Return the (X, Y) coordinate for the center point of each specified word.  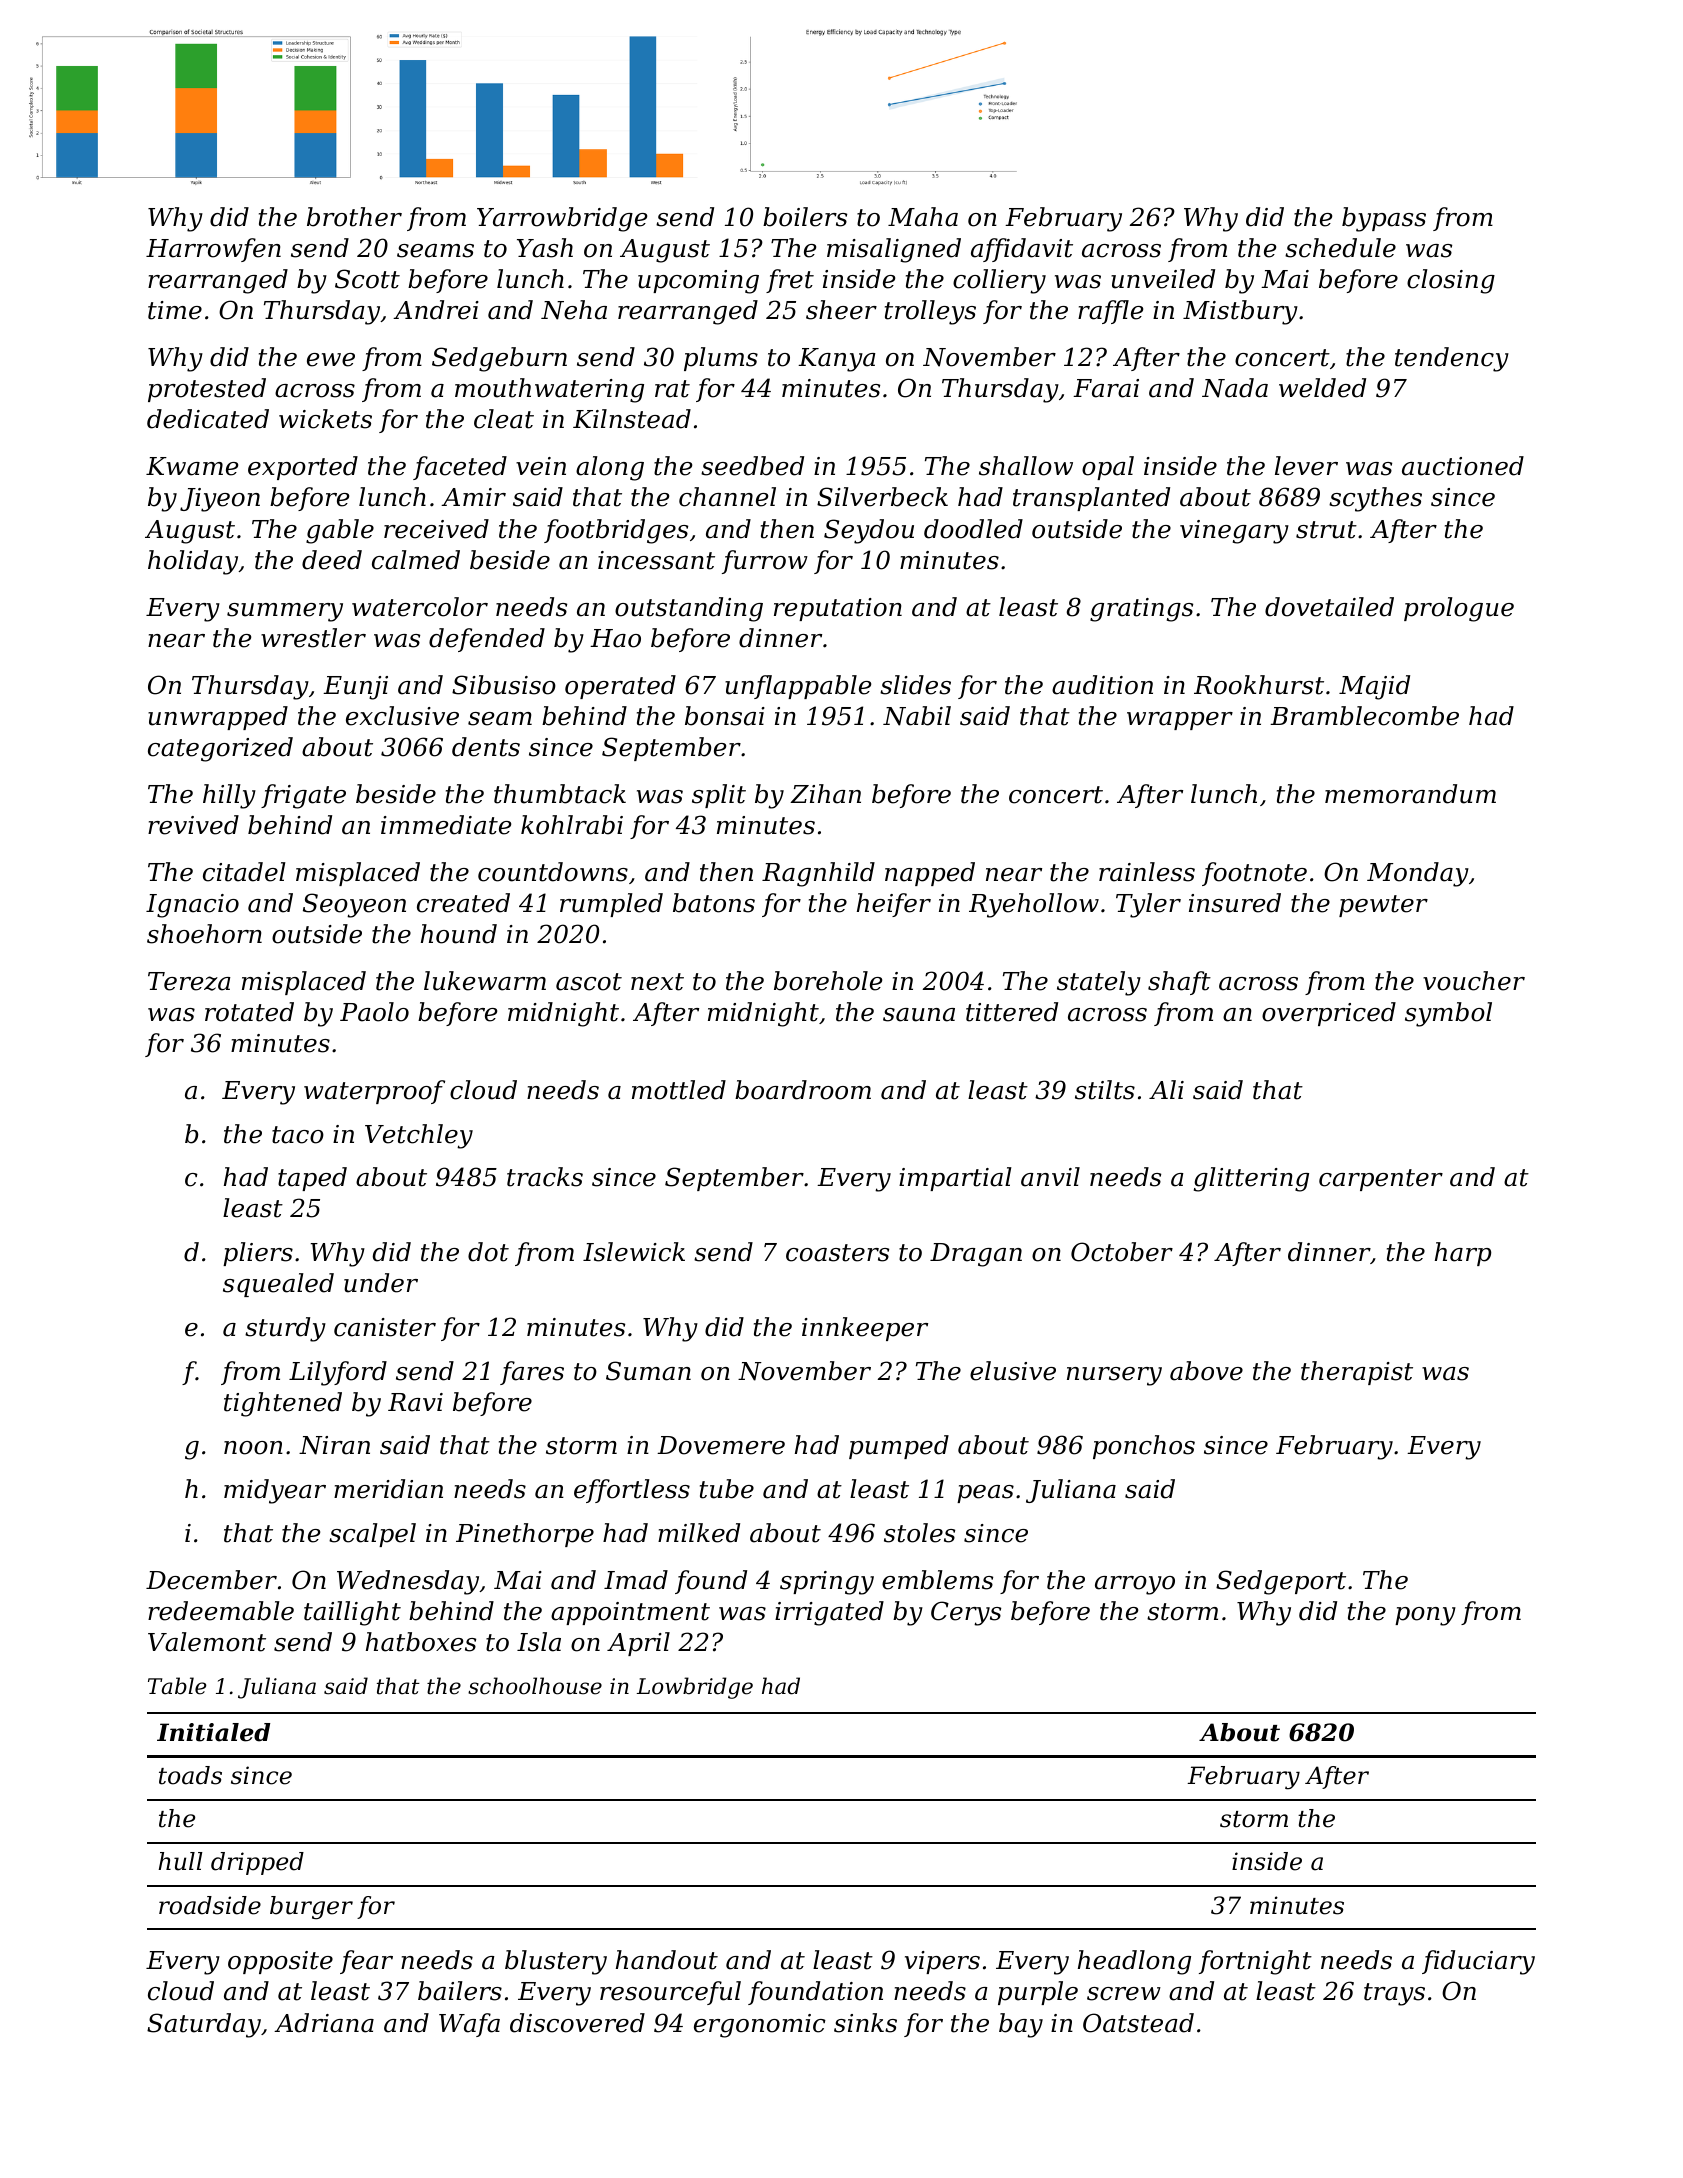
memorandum (1410, 794)
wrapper (1180, 721)
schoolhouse (535, 1686)
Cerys (966, 1613)
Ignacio (192, 906)
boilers (805, 217)
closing (1451, 281)
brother (354, 217)
